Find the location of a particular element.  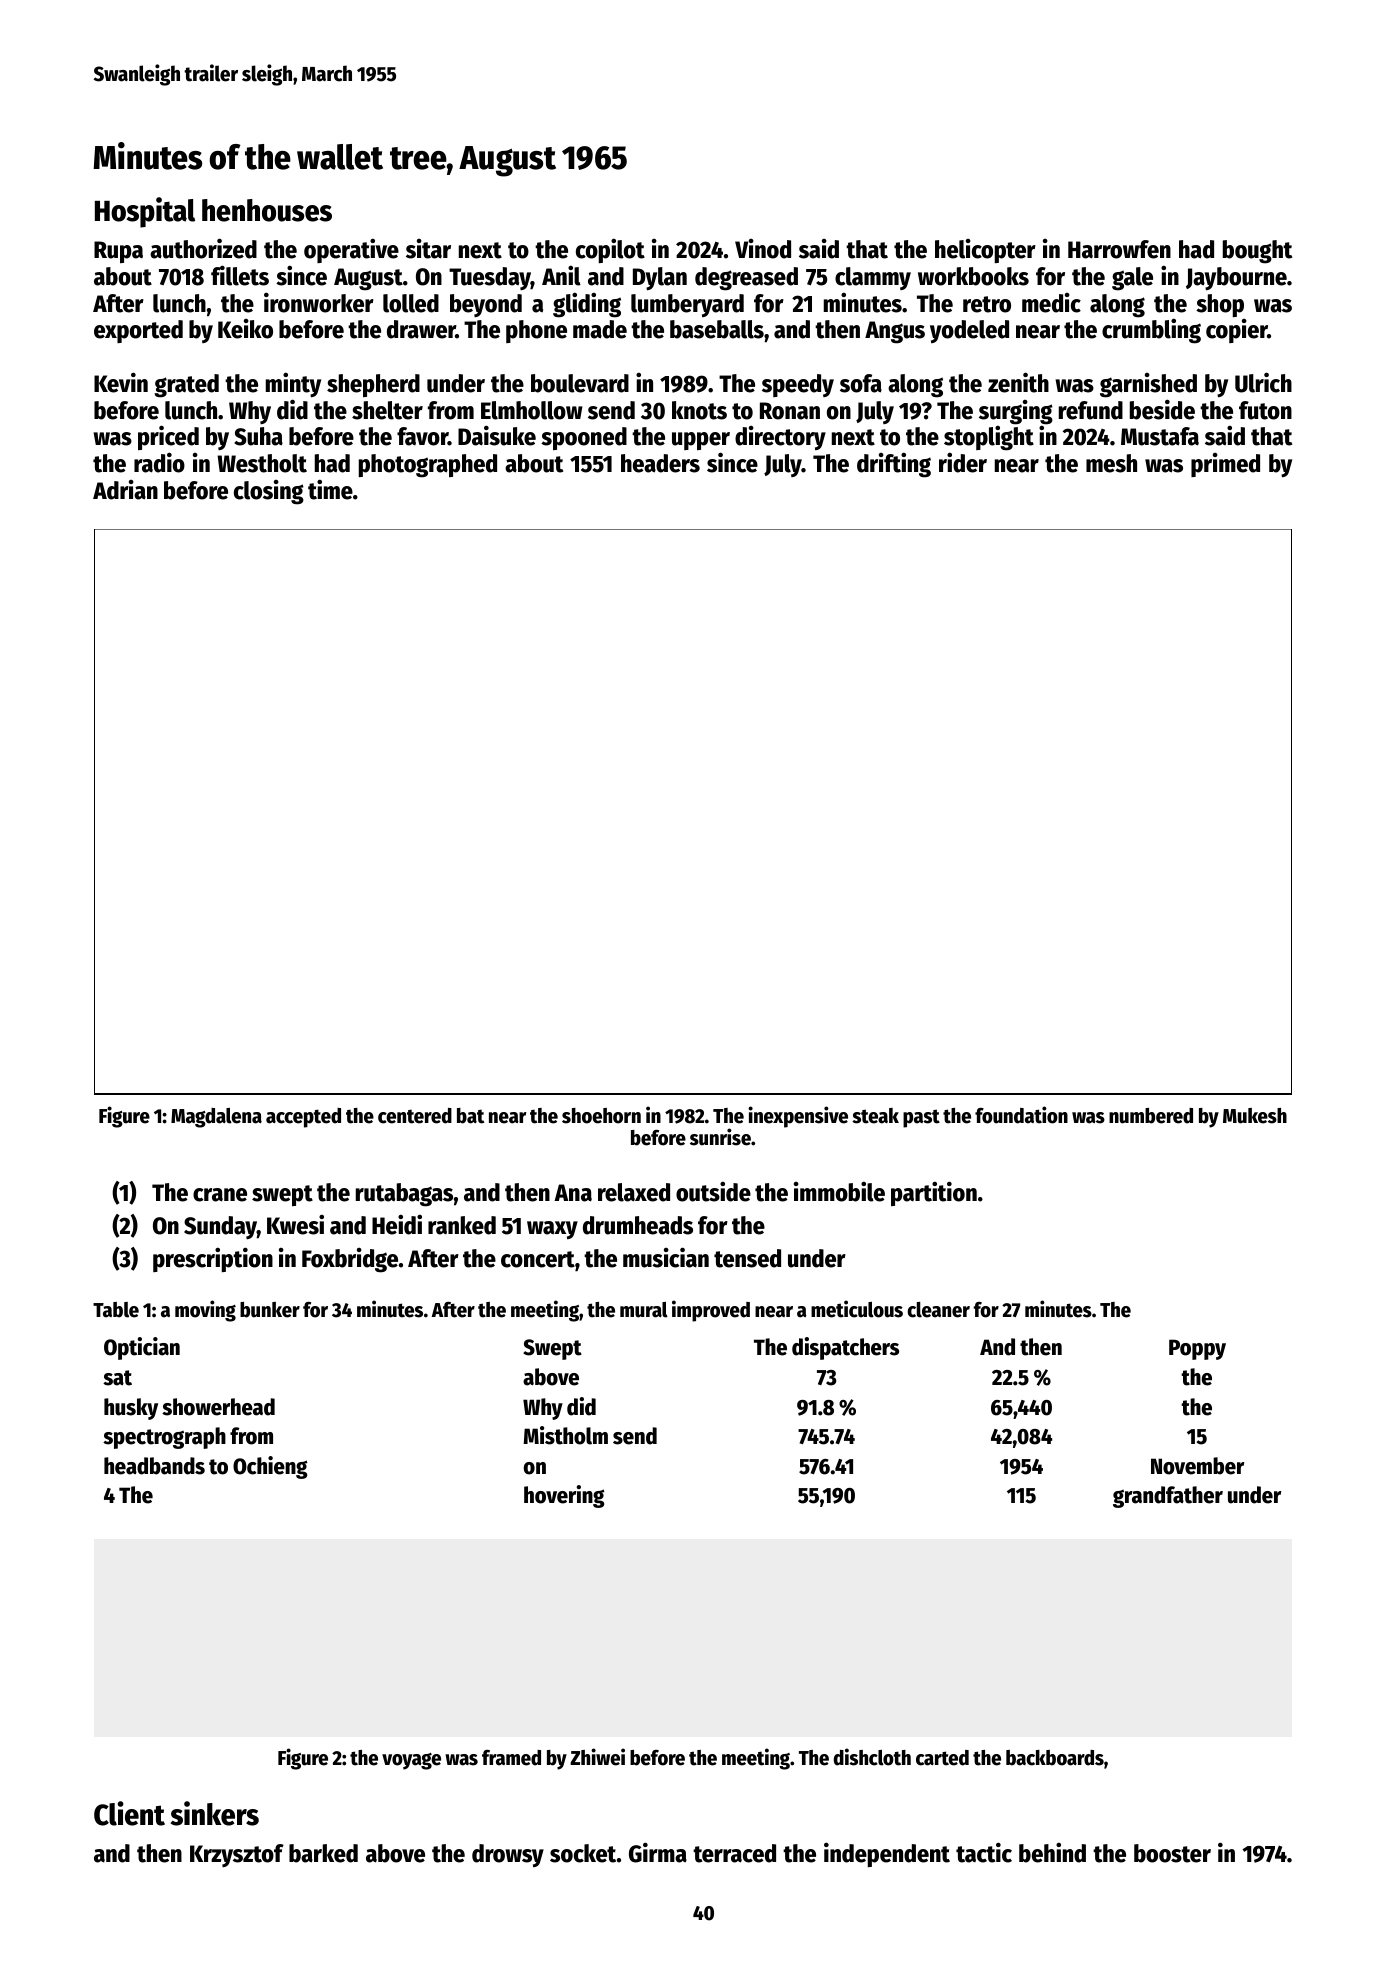

Krzysztof is located at coordinates (237, 1855).
